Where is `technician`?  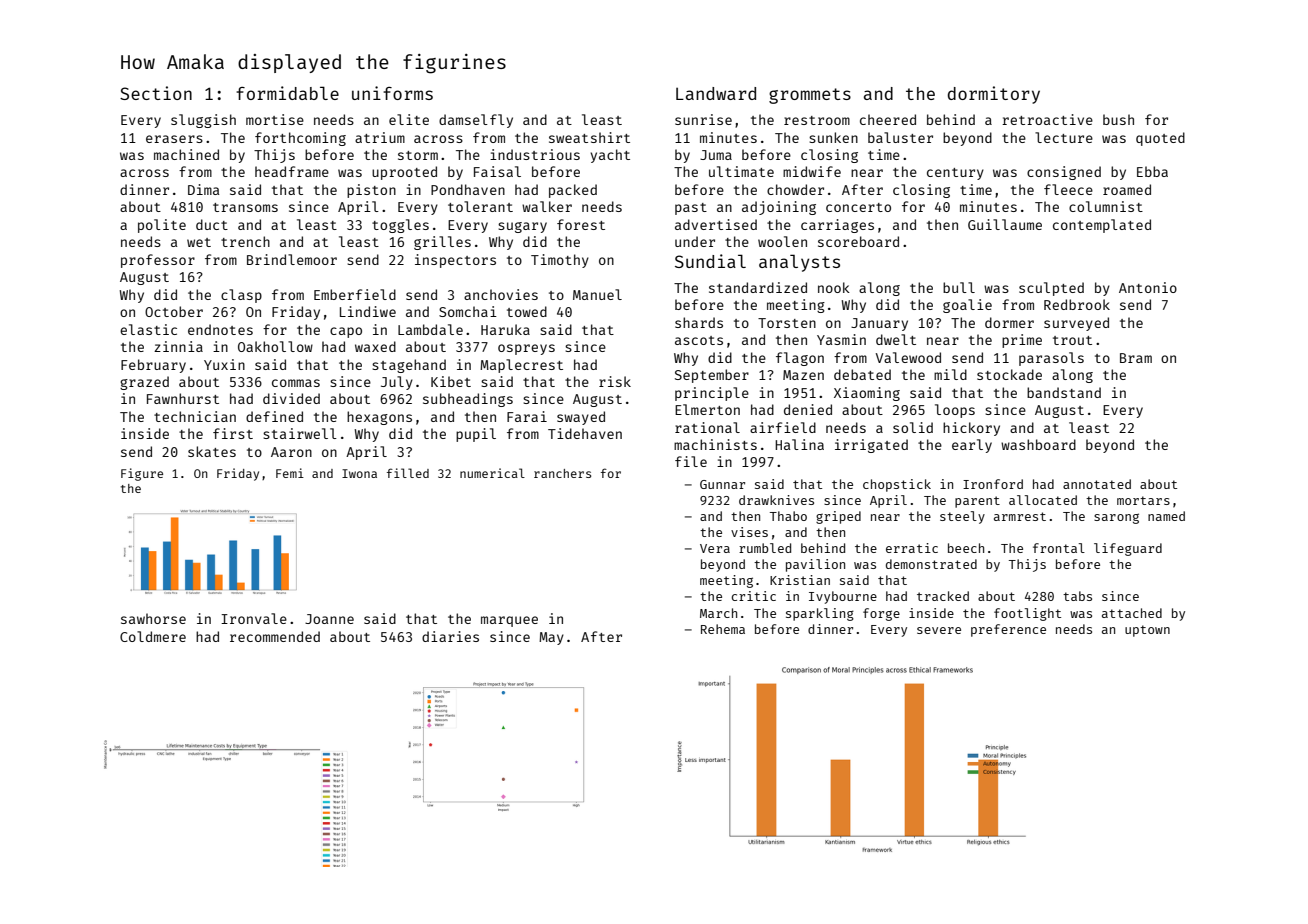
technician is located at coordinates (195, 416).
